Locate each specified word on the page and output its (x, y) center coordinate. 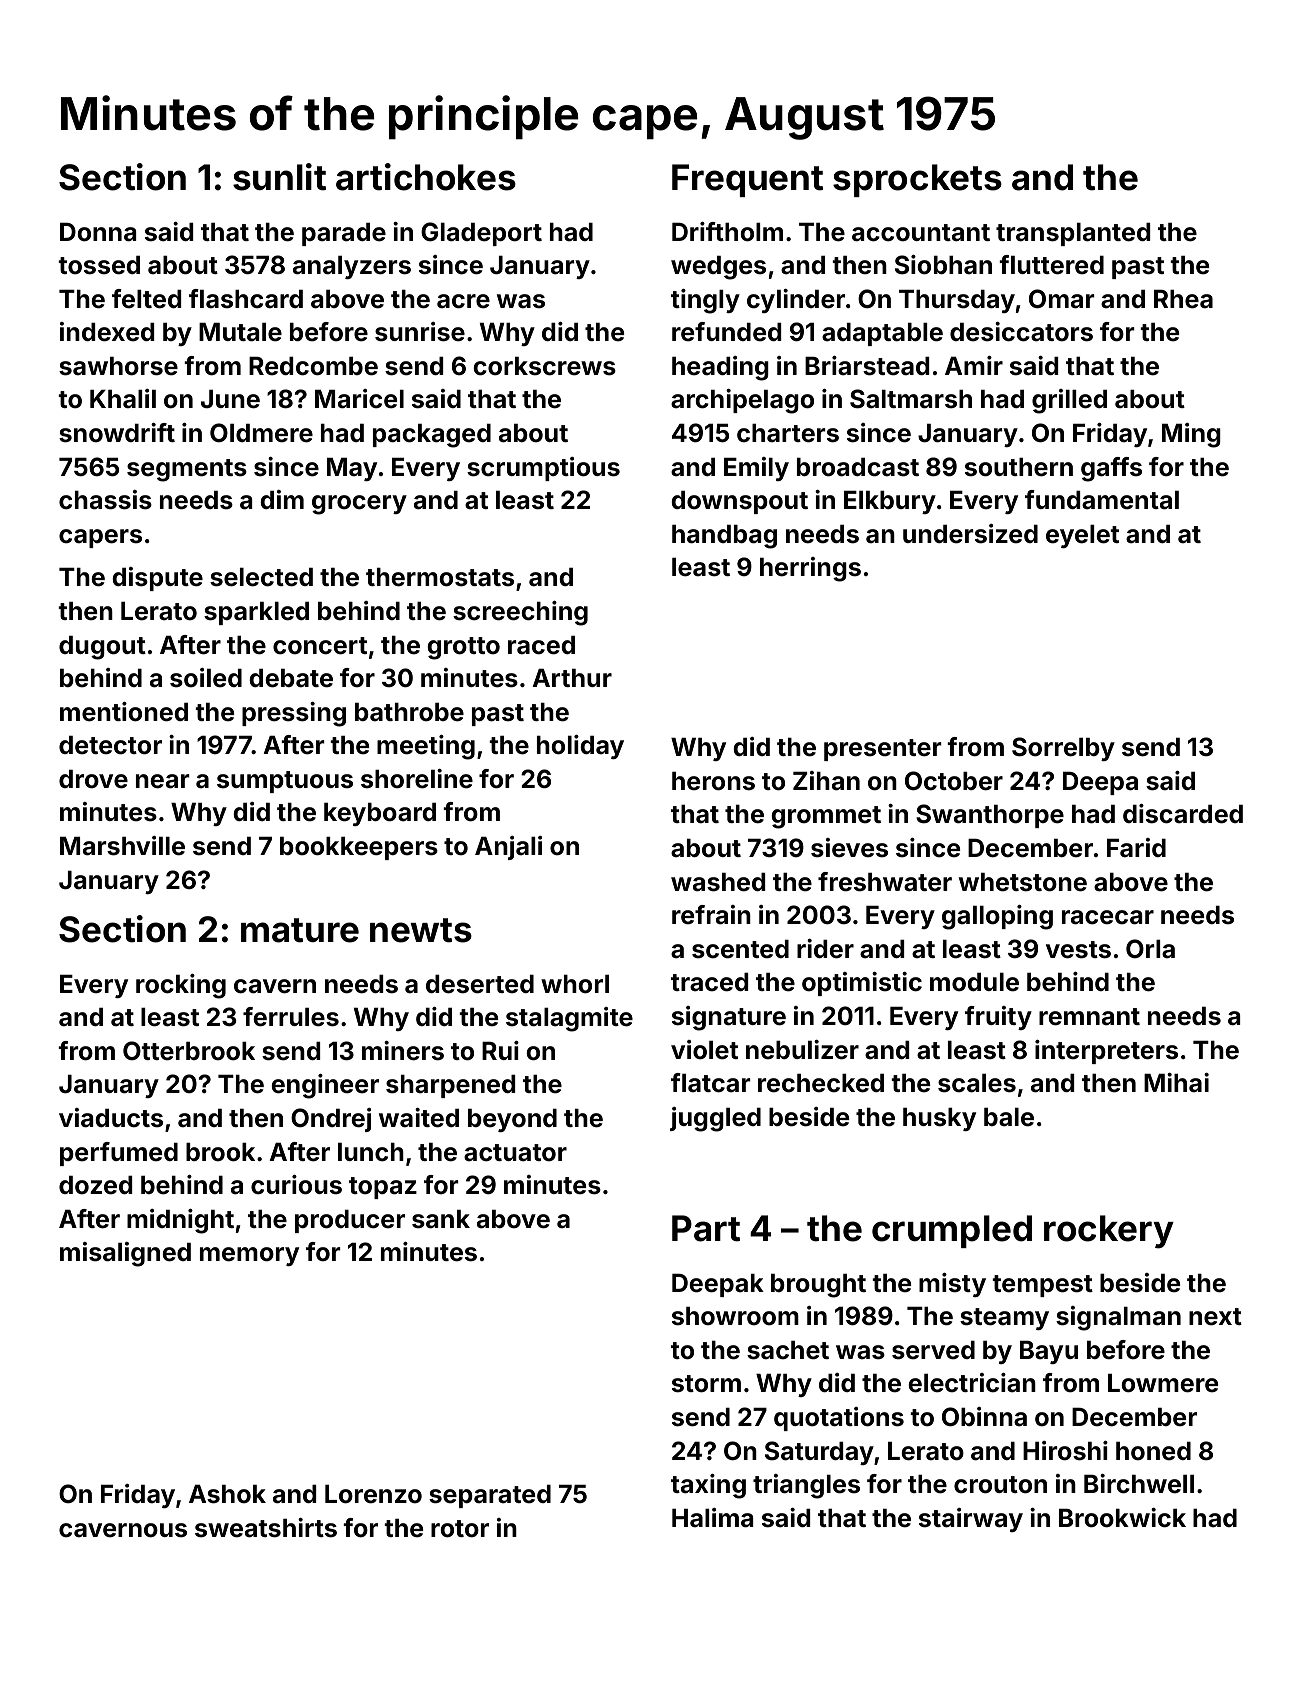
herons (713, 781)
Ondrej (331, 1120)
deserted (480, 984)
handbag (724, 537)
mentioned (124, 712)
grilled (1069, 401)
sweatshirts (266, 1528)
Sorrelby (1063, 749)
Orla (1150, 949)
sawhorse (118, 366)
